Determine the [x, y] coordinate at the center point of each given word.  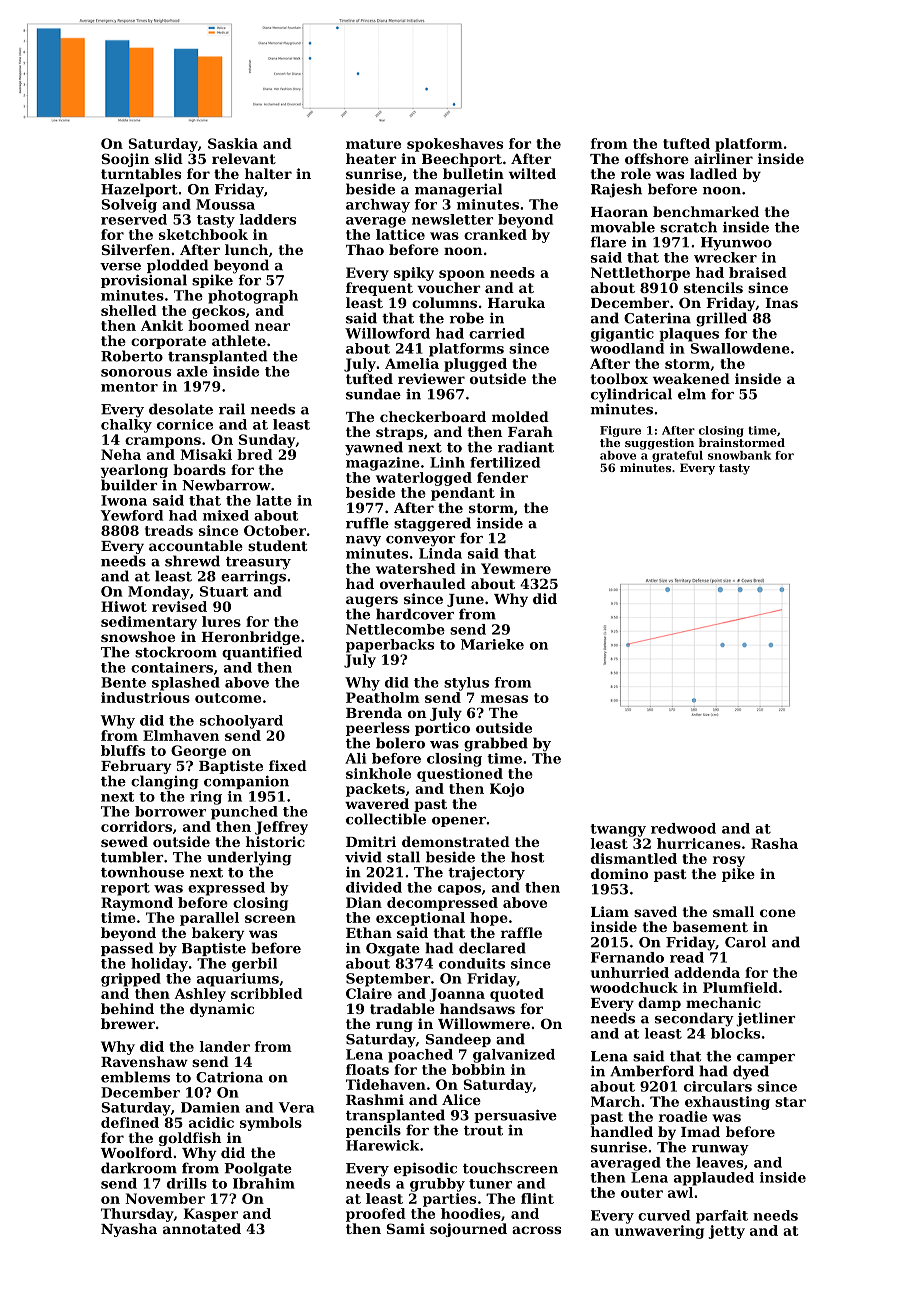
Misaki [206, 454]
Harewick [382, 1145]
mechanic [723, 1002]
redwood [683, 828]
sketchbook [203, 234]
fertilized [505, 462]
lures [221, 621]
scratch [688, 227]
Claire [369, 993]
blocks [735, 1033]
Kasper [210, 1215]
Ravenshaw [144, 1061]
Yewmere [516, 568]
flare [608, 242]
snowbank [739, 455]
